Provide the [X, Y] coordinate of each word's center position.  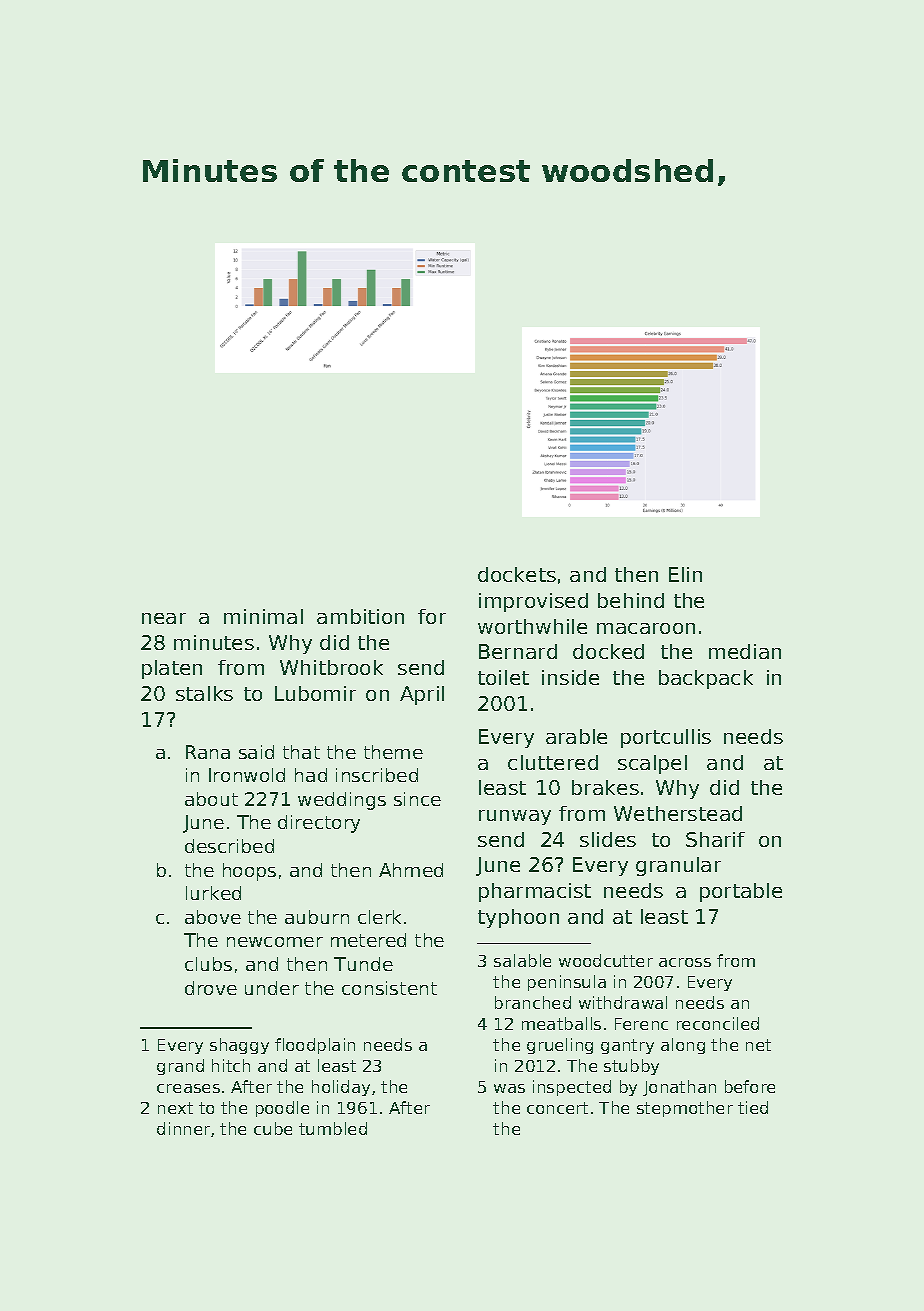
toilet [503, 677]
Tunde [363, 964]
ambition [360, 616]
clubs [208, 964]
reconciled [718, 1023]
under [272, 988]
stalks [204, 693]
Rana [208, 752]
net [758, 1045]
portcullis [666, 738]
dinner [183, 1128]
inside [570, 677]
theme [393, 752]
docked [608, 651]
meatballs [561, 1023]
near [164, 618]
